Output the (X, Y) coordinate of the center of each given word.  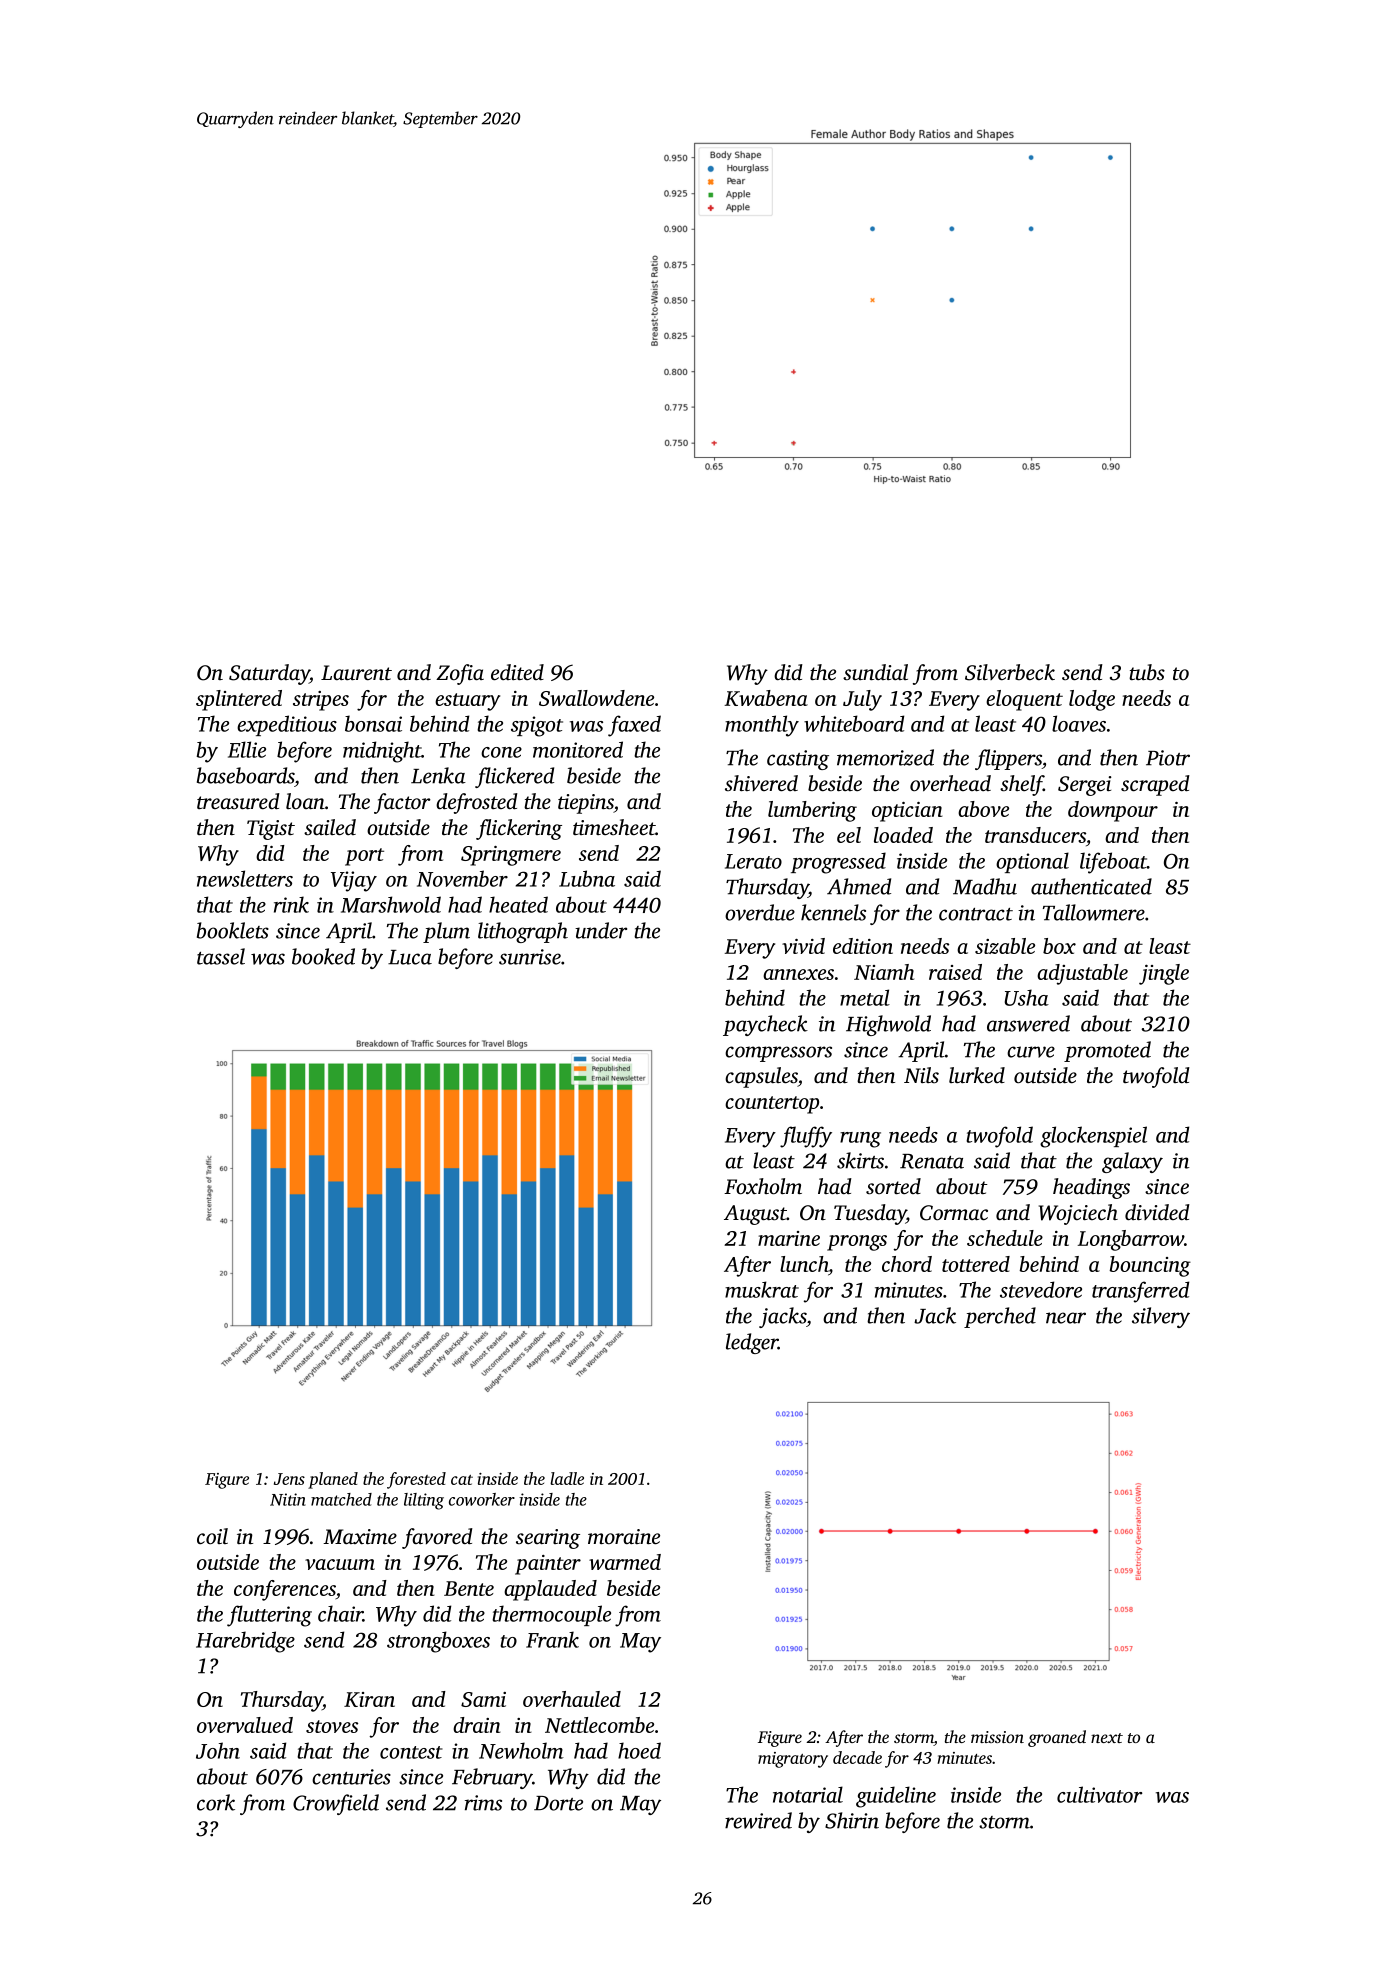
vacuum (340, 1564)
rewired (758, 1820)
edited (517, 672)
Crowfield (336, 1804)
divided (1157, 1212)
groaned (1057, 1738)
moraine (624, 1536)
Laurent (356, 672)
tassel (221, 956)
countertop (772, 1105)
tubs (1147, 672)
